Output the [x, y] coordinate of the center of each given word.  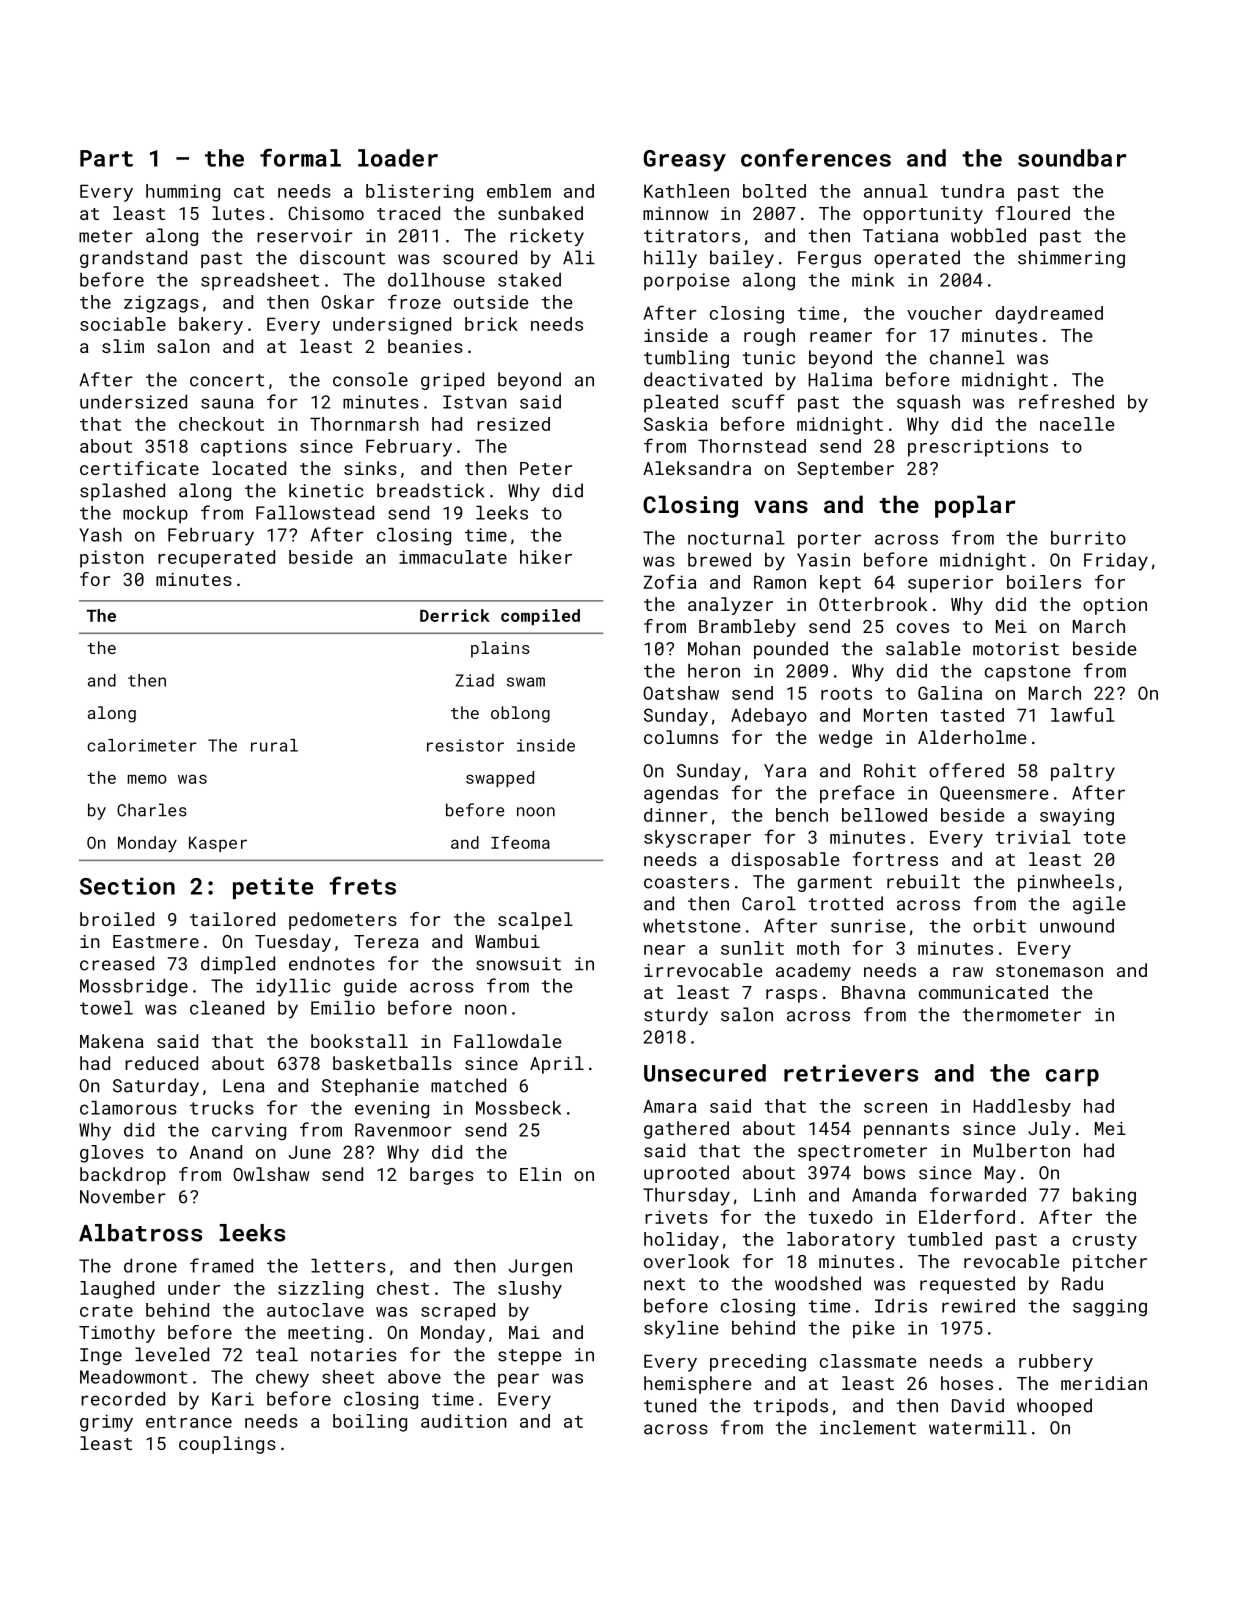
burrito [1088, 538]
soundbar [1072, 158]
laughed [117, 1290]
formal [300, 157]
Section [127, 886]
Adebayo [769, 717]
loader [398, 158]
